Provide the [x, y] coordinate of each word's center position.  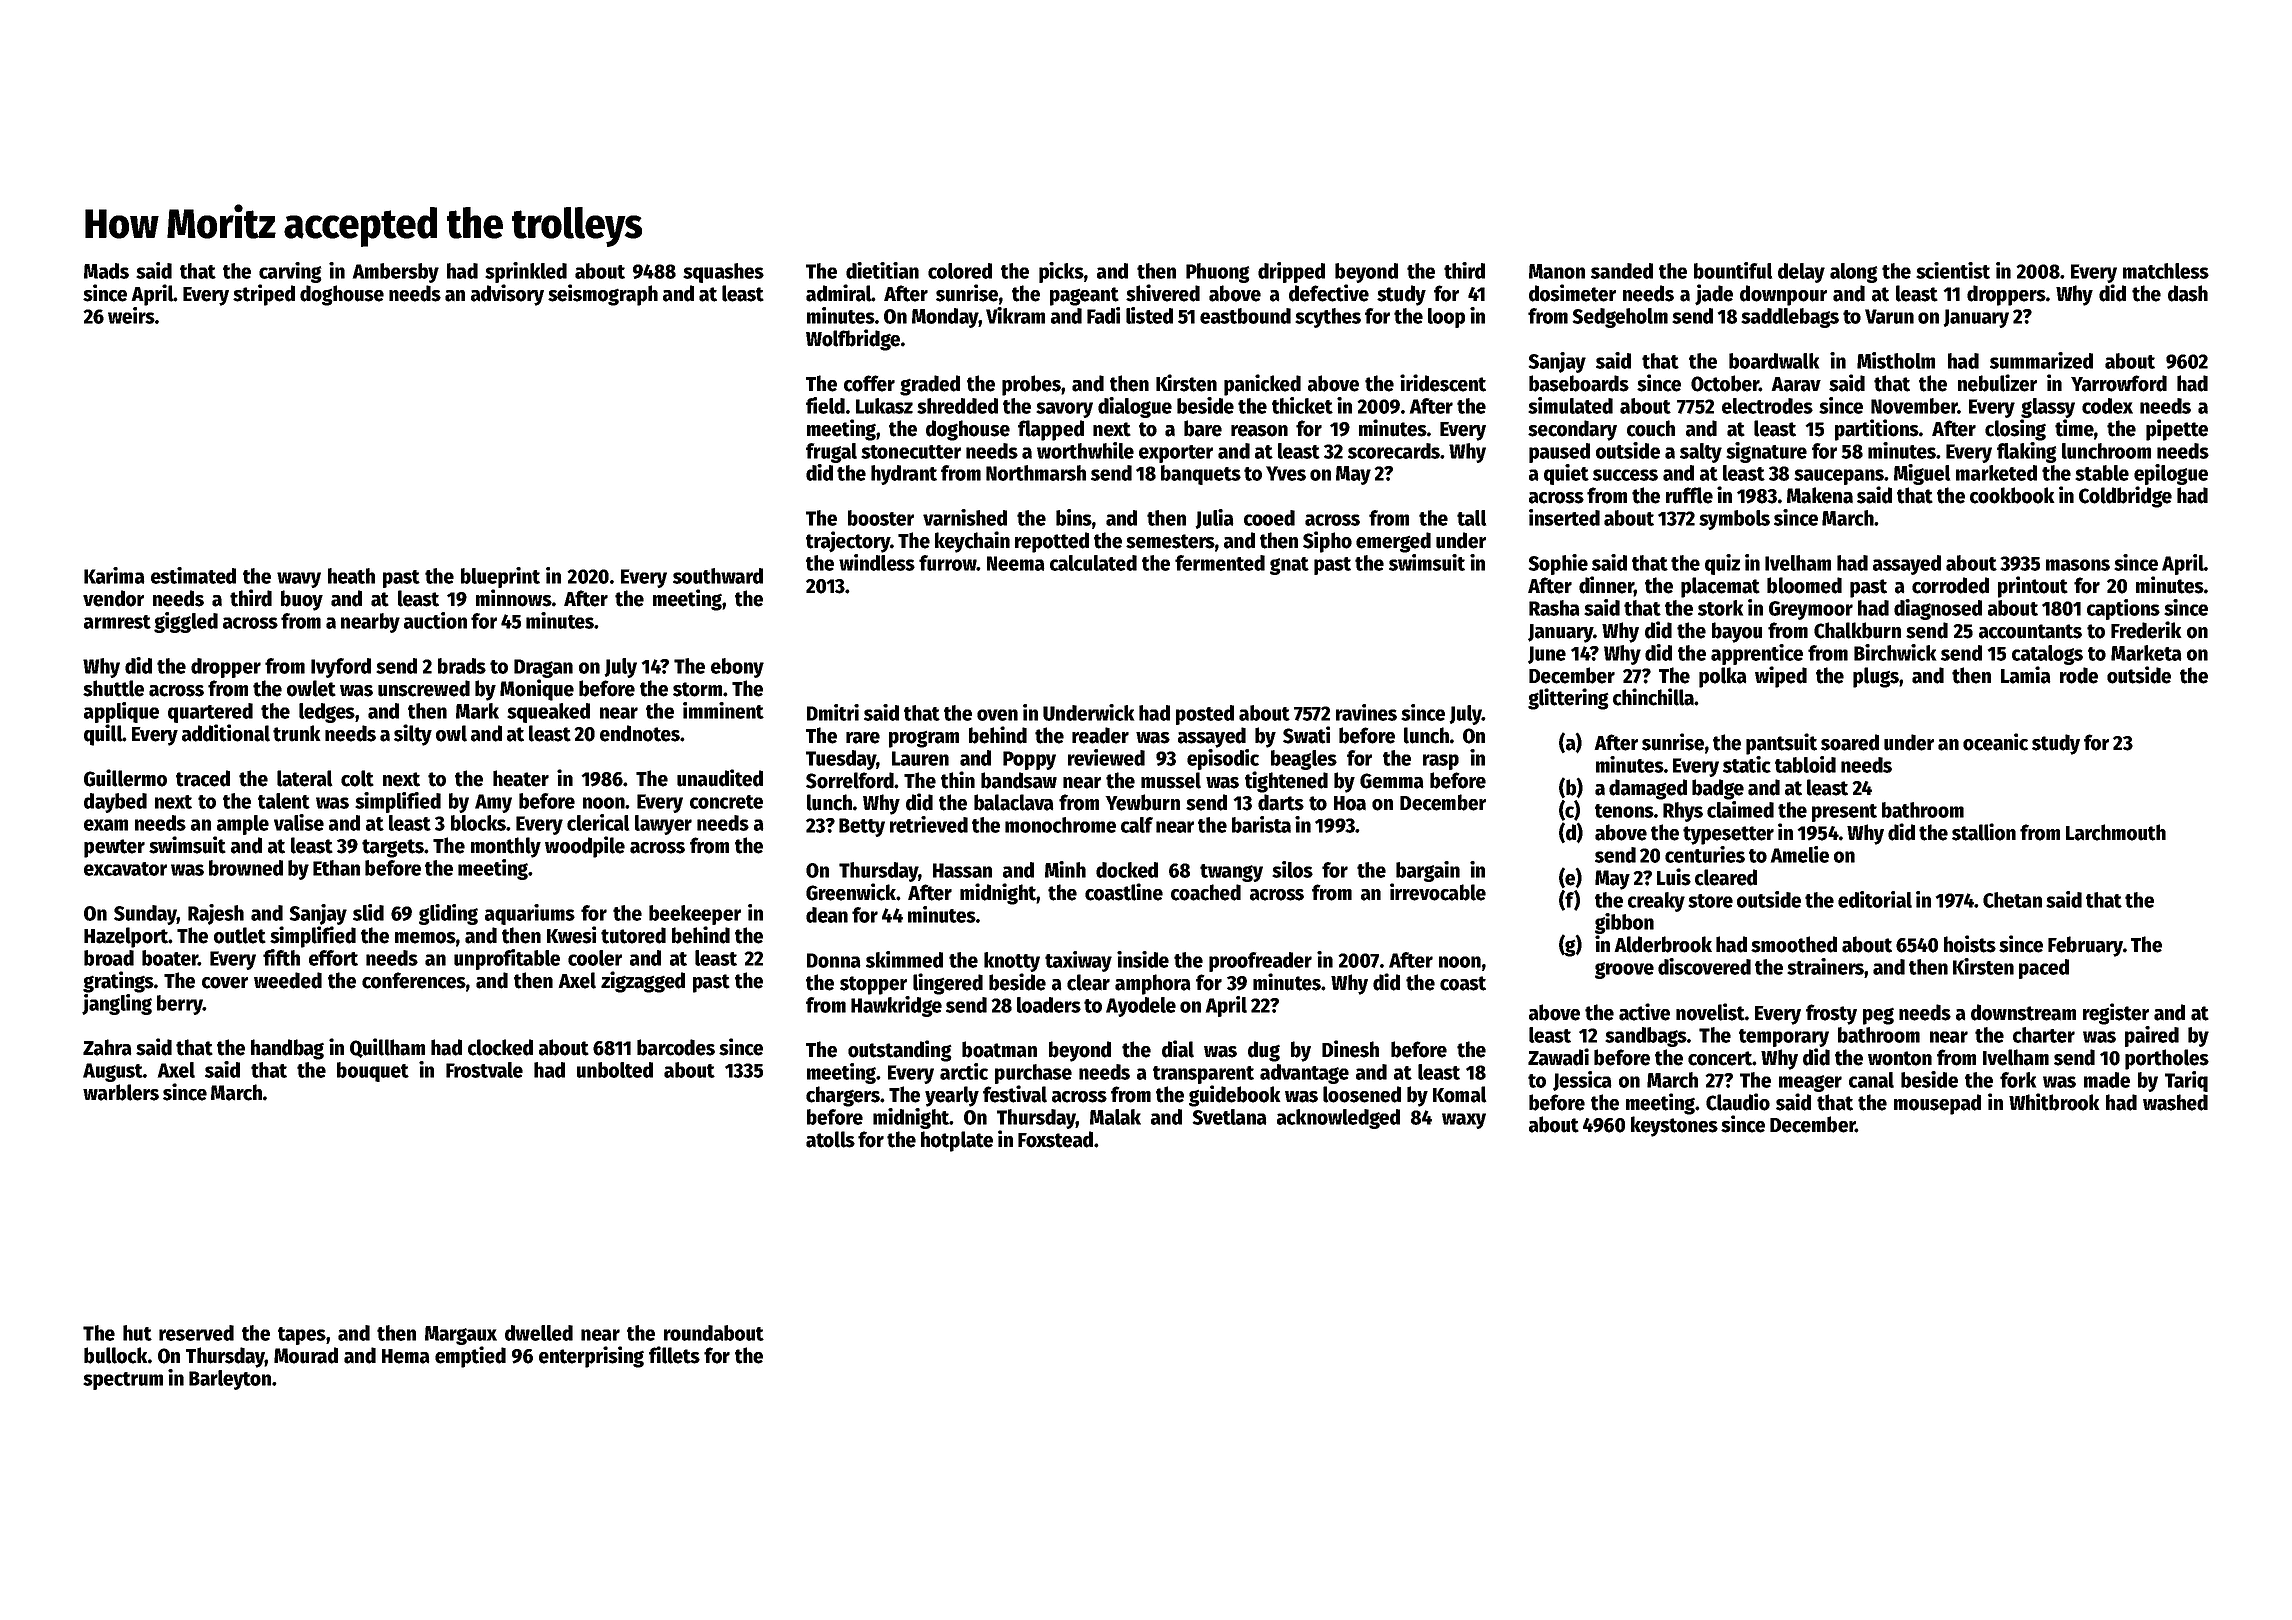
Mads [106, 271]
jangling [117, 1004]
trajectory [848, 542]
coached [1206, 892]
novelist [1710, 1012]
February [2085, 946]
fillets [674, 1355]
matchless [2166, 271]
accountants [2030, 631]
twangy [1231, 873]
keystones [1674, 1126]
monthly [506, 847]
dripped [1291, 272]
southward [718, 576]
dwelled [539, 1333]
